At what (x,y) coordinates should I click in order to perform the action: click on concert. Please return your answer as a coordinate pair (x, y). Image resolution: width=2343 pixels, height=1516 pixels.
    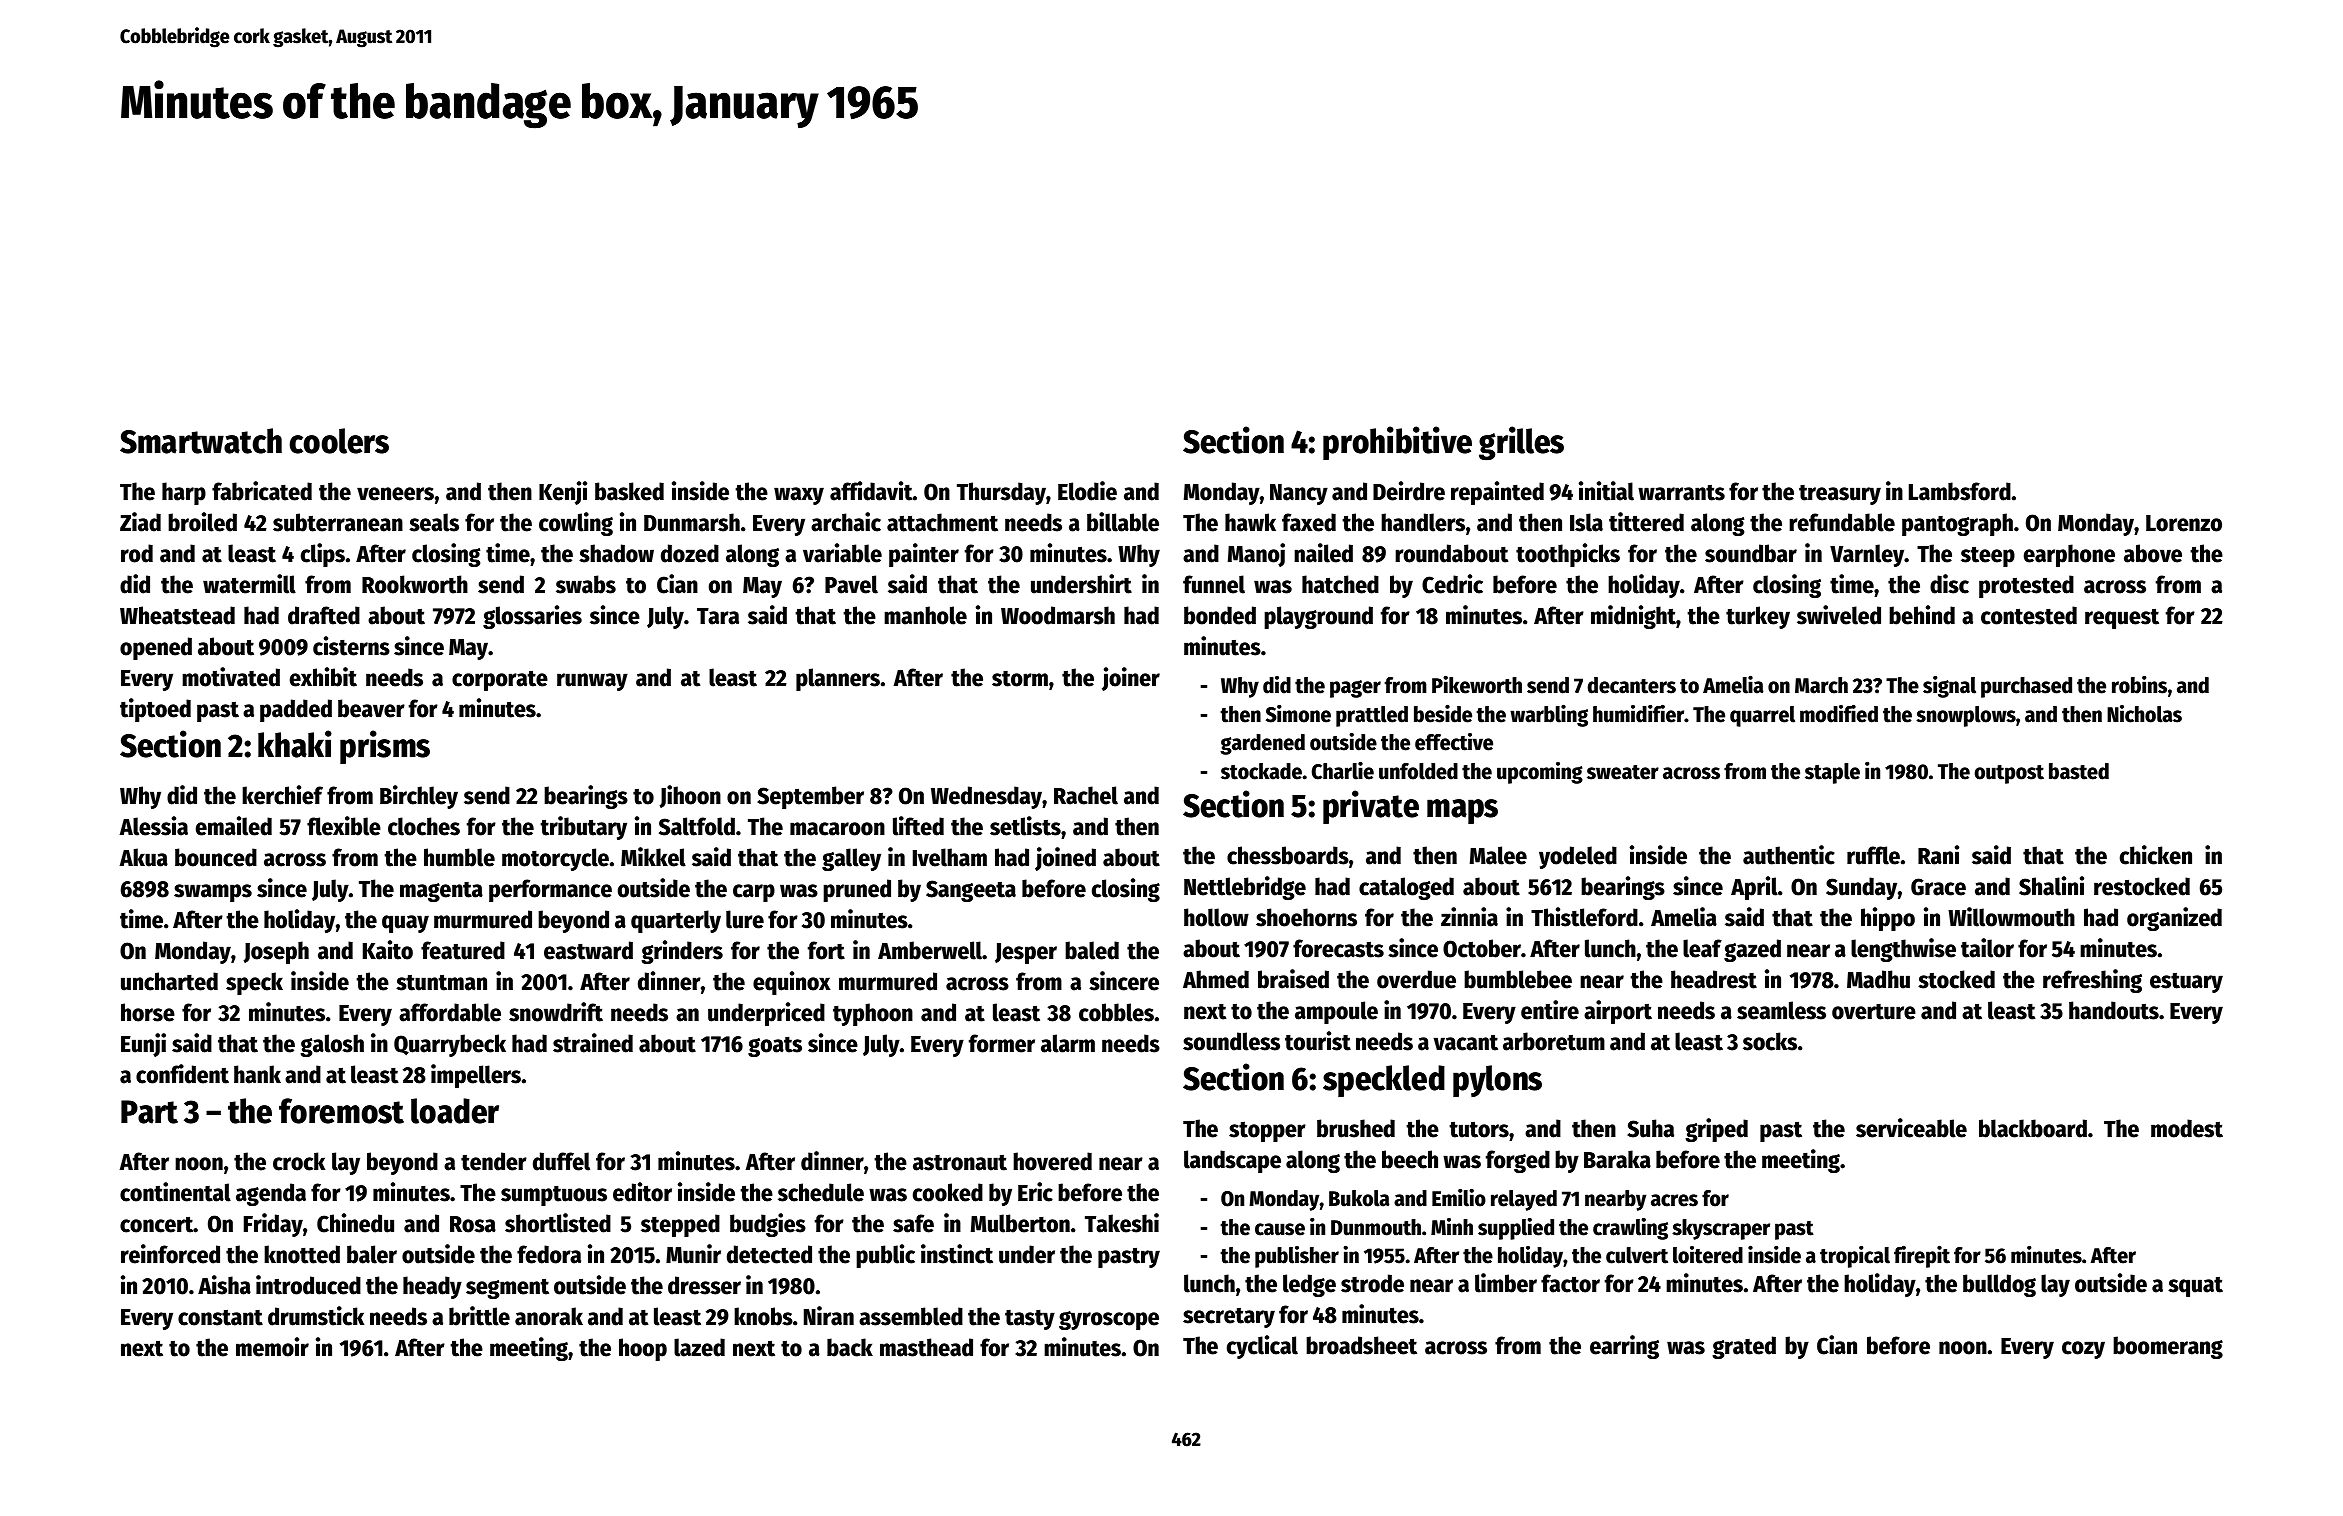
    Looking at the image, I should click on (156, 1224).
